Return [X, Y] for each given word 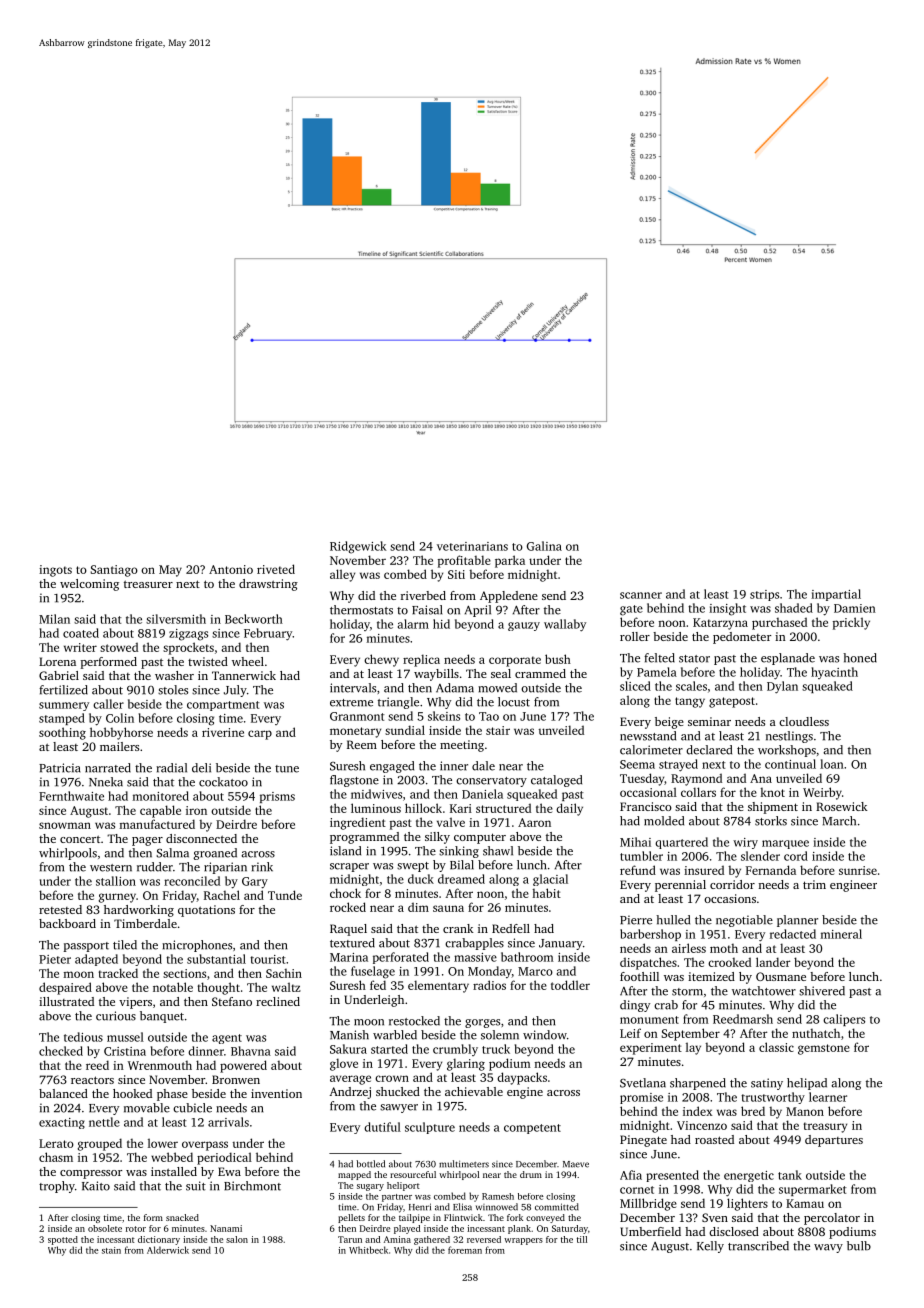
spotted [63, 1240]
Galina [544, 546]
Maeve [576, 1164]
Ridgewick [358, 547]
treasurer [148, 584]
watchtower [764, 991]
